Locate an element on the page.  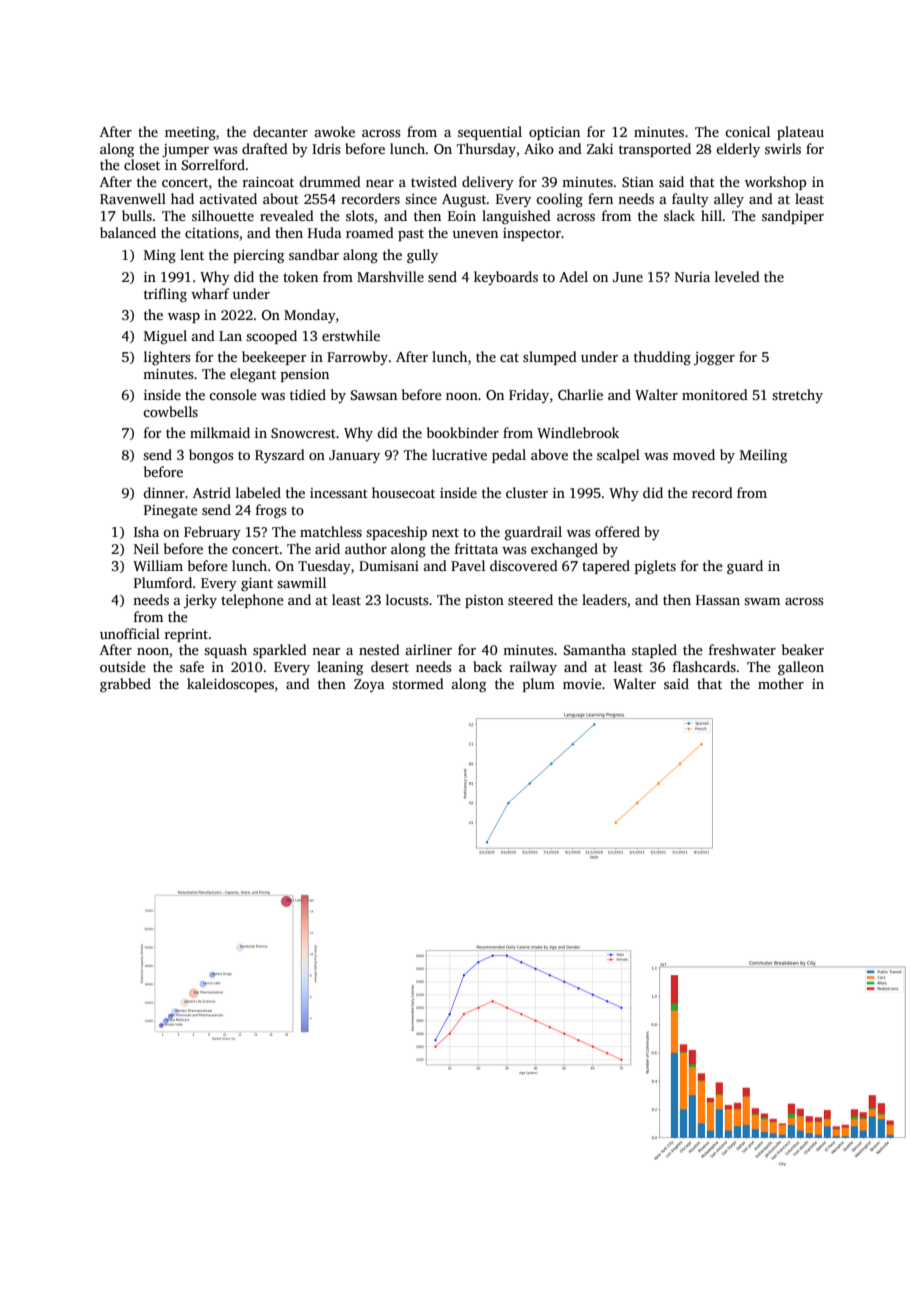
trifling is located at coordinates (165, 295).
